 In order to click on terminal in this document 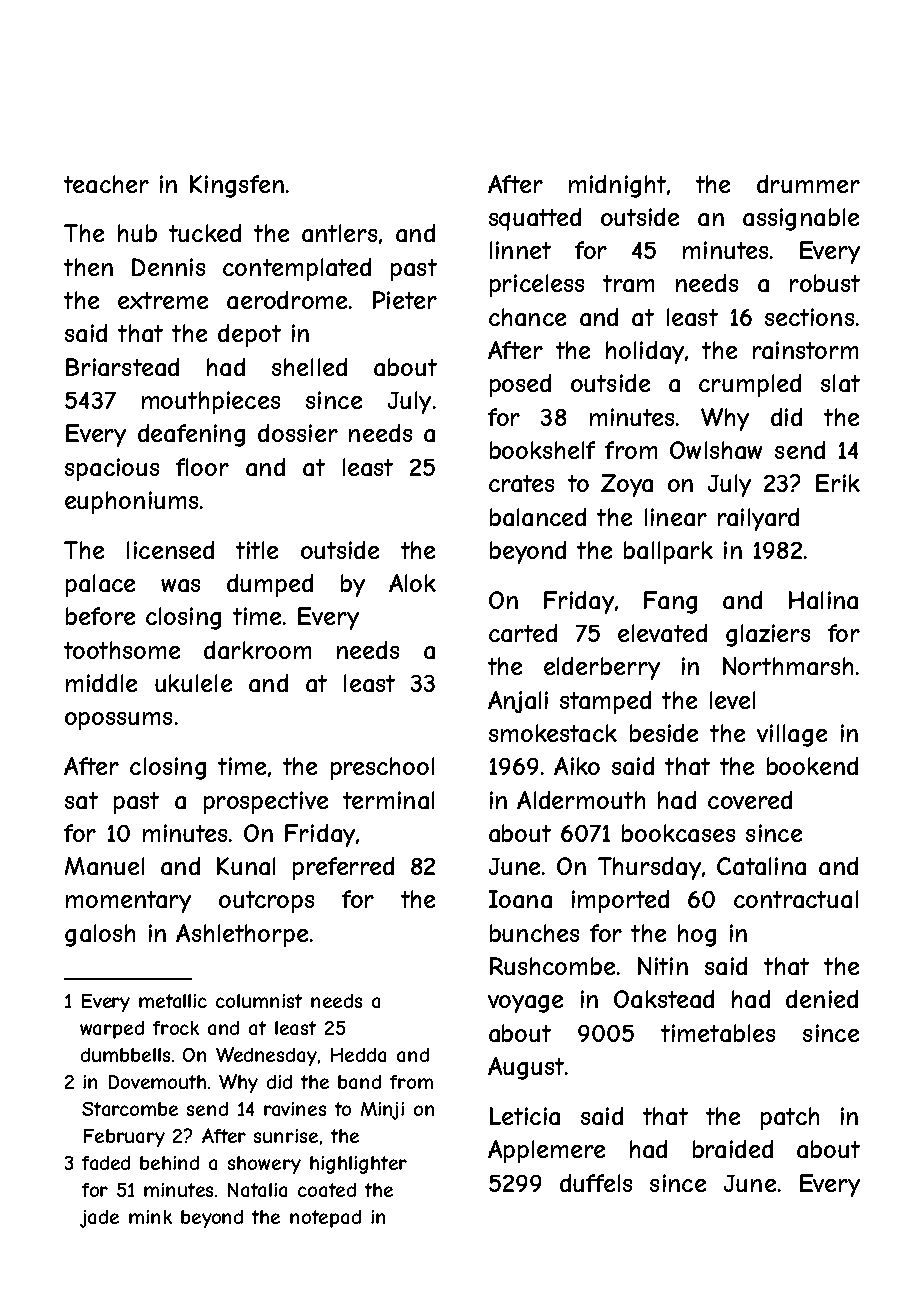, I will do `click(388, 800)`.
